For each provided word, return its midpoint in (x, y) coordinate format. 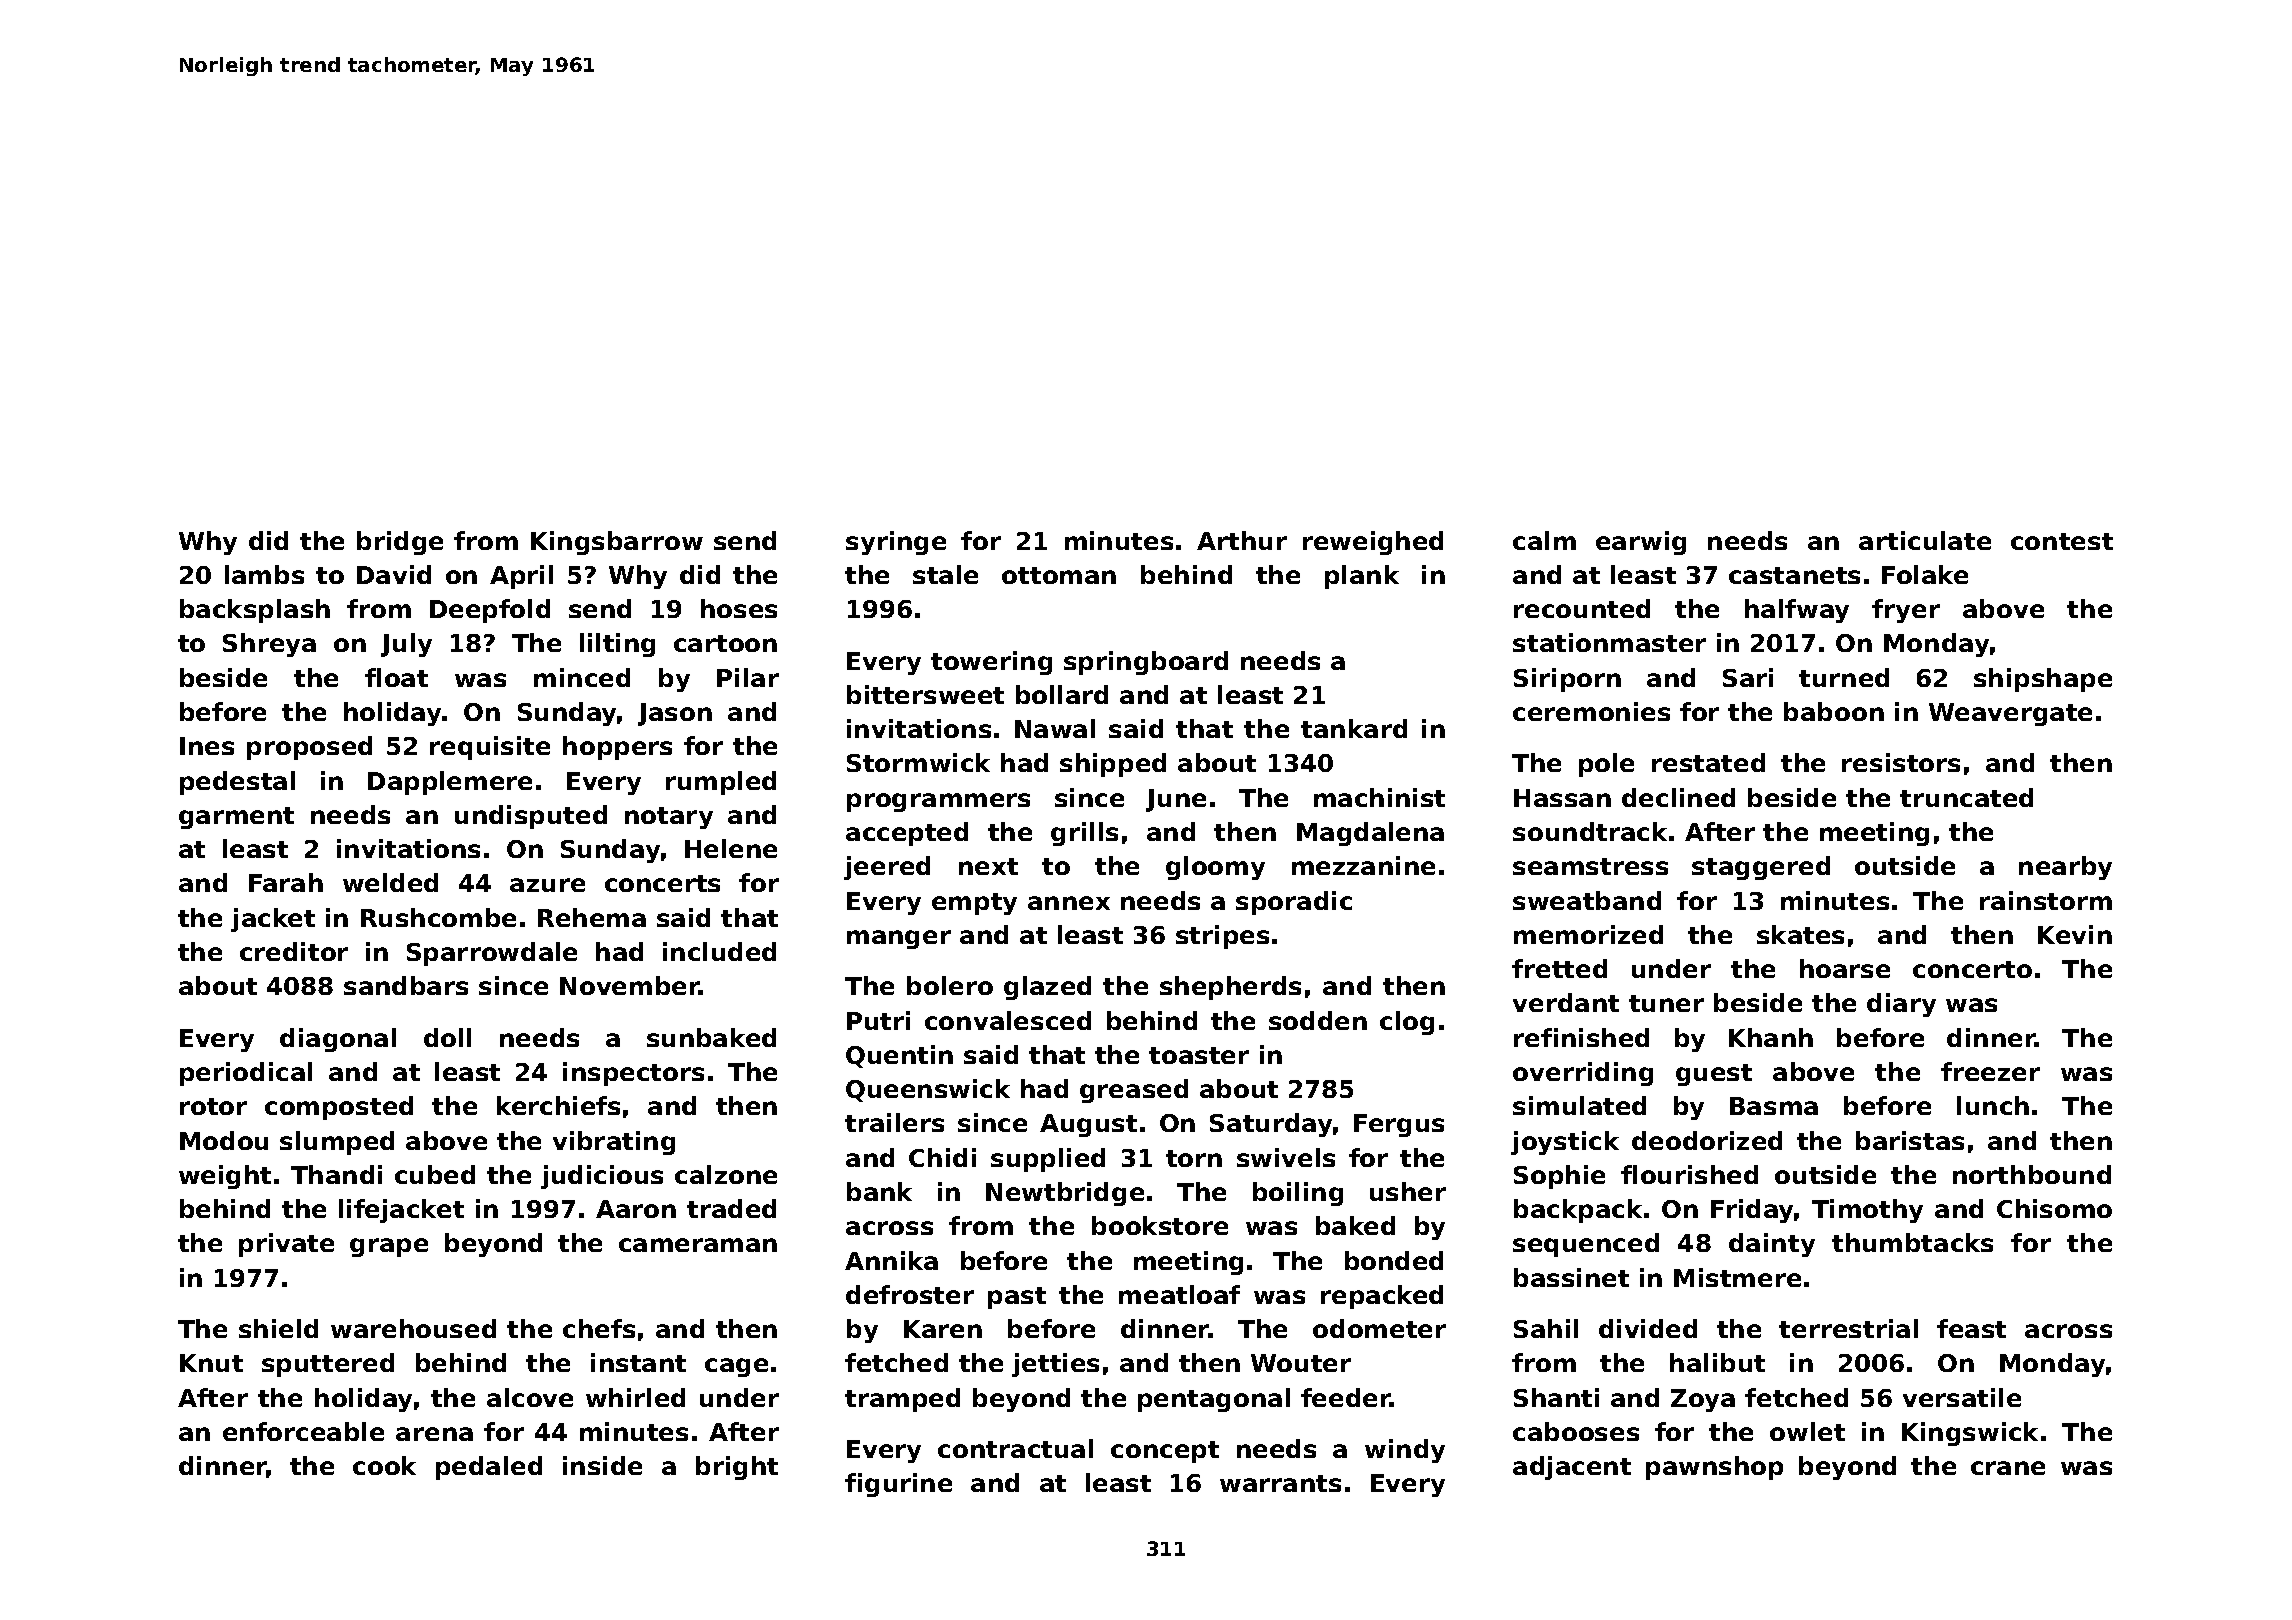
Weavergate (2010, 714)
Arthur (1242, 540)
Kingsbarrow (617, 543)
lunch (1993, 1105)
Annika (891, 1260)
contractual (1015, 1448)
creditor (294, 951)
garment (236, 818)
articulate (1925, 540)
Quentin (899, 1056)
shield (278, 1328)
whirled (635, 1397)
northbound (2032, 1174)
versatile (1962, 1397)
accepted (907, 834)
